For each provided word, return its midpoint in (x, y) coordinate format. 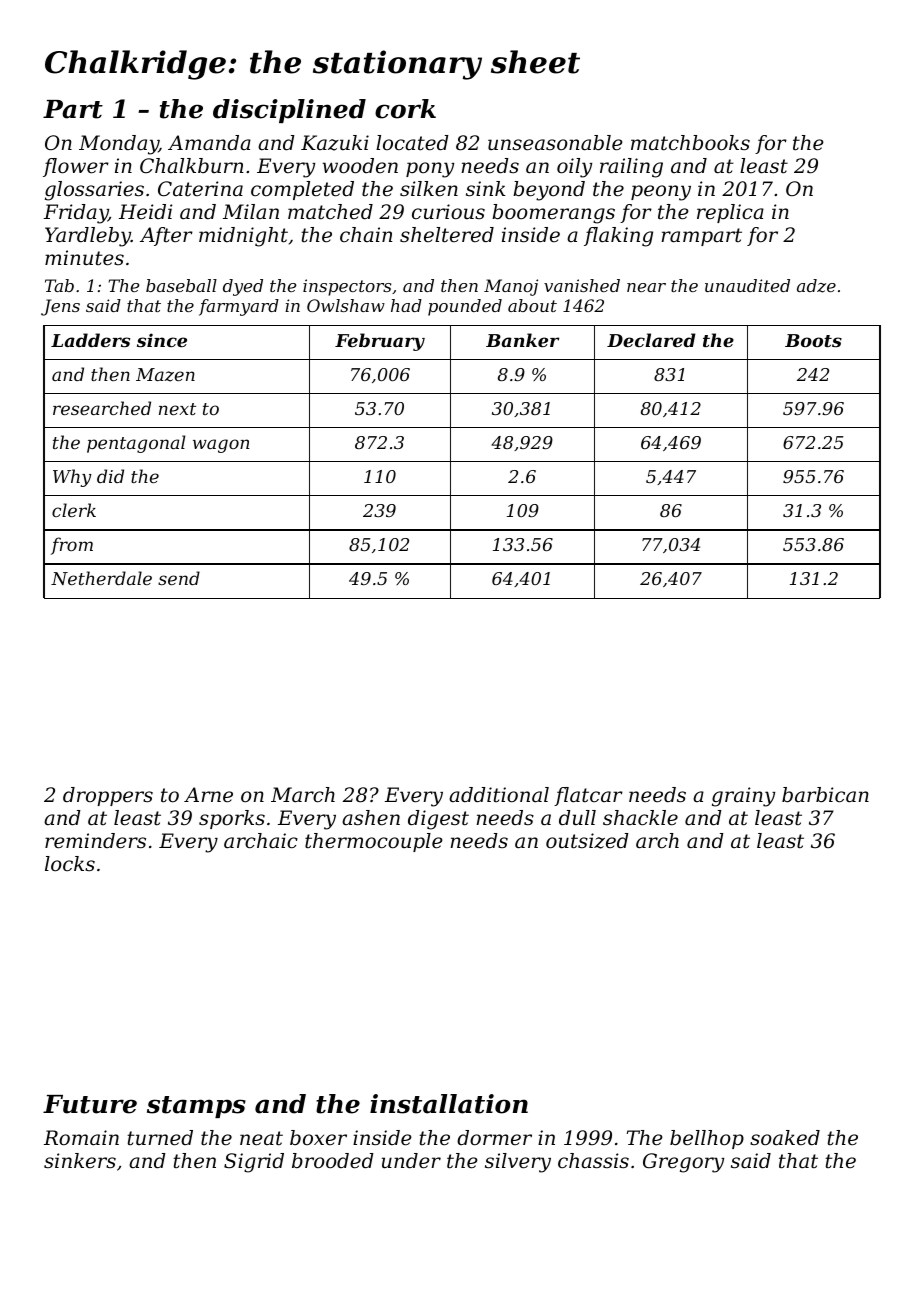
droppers (108, 796)
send (179, 578)
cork (405, 109)
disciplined (289, 111)
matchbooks (690, 143)
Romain (81, 1138)
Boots (813, 340)
